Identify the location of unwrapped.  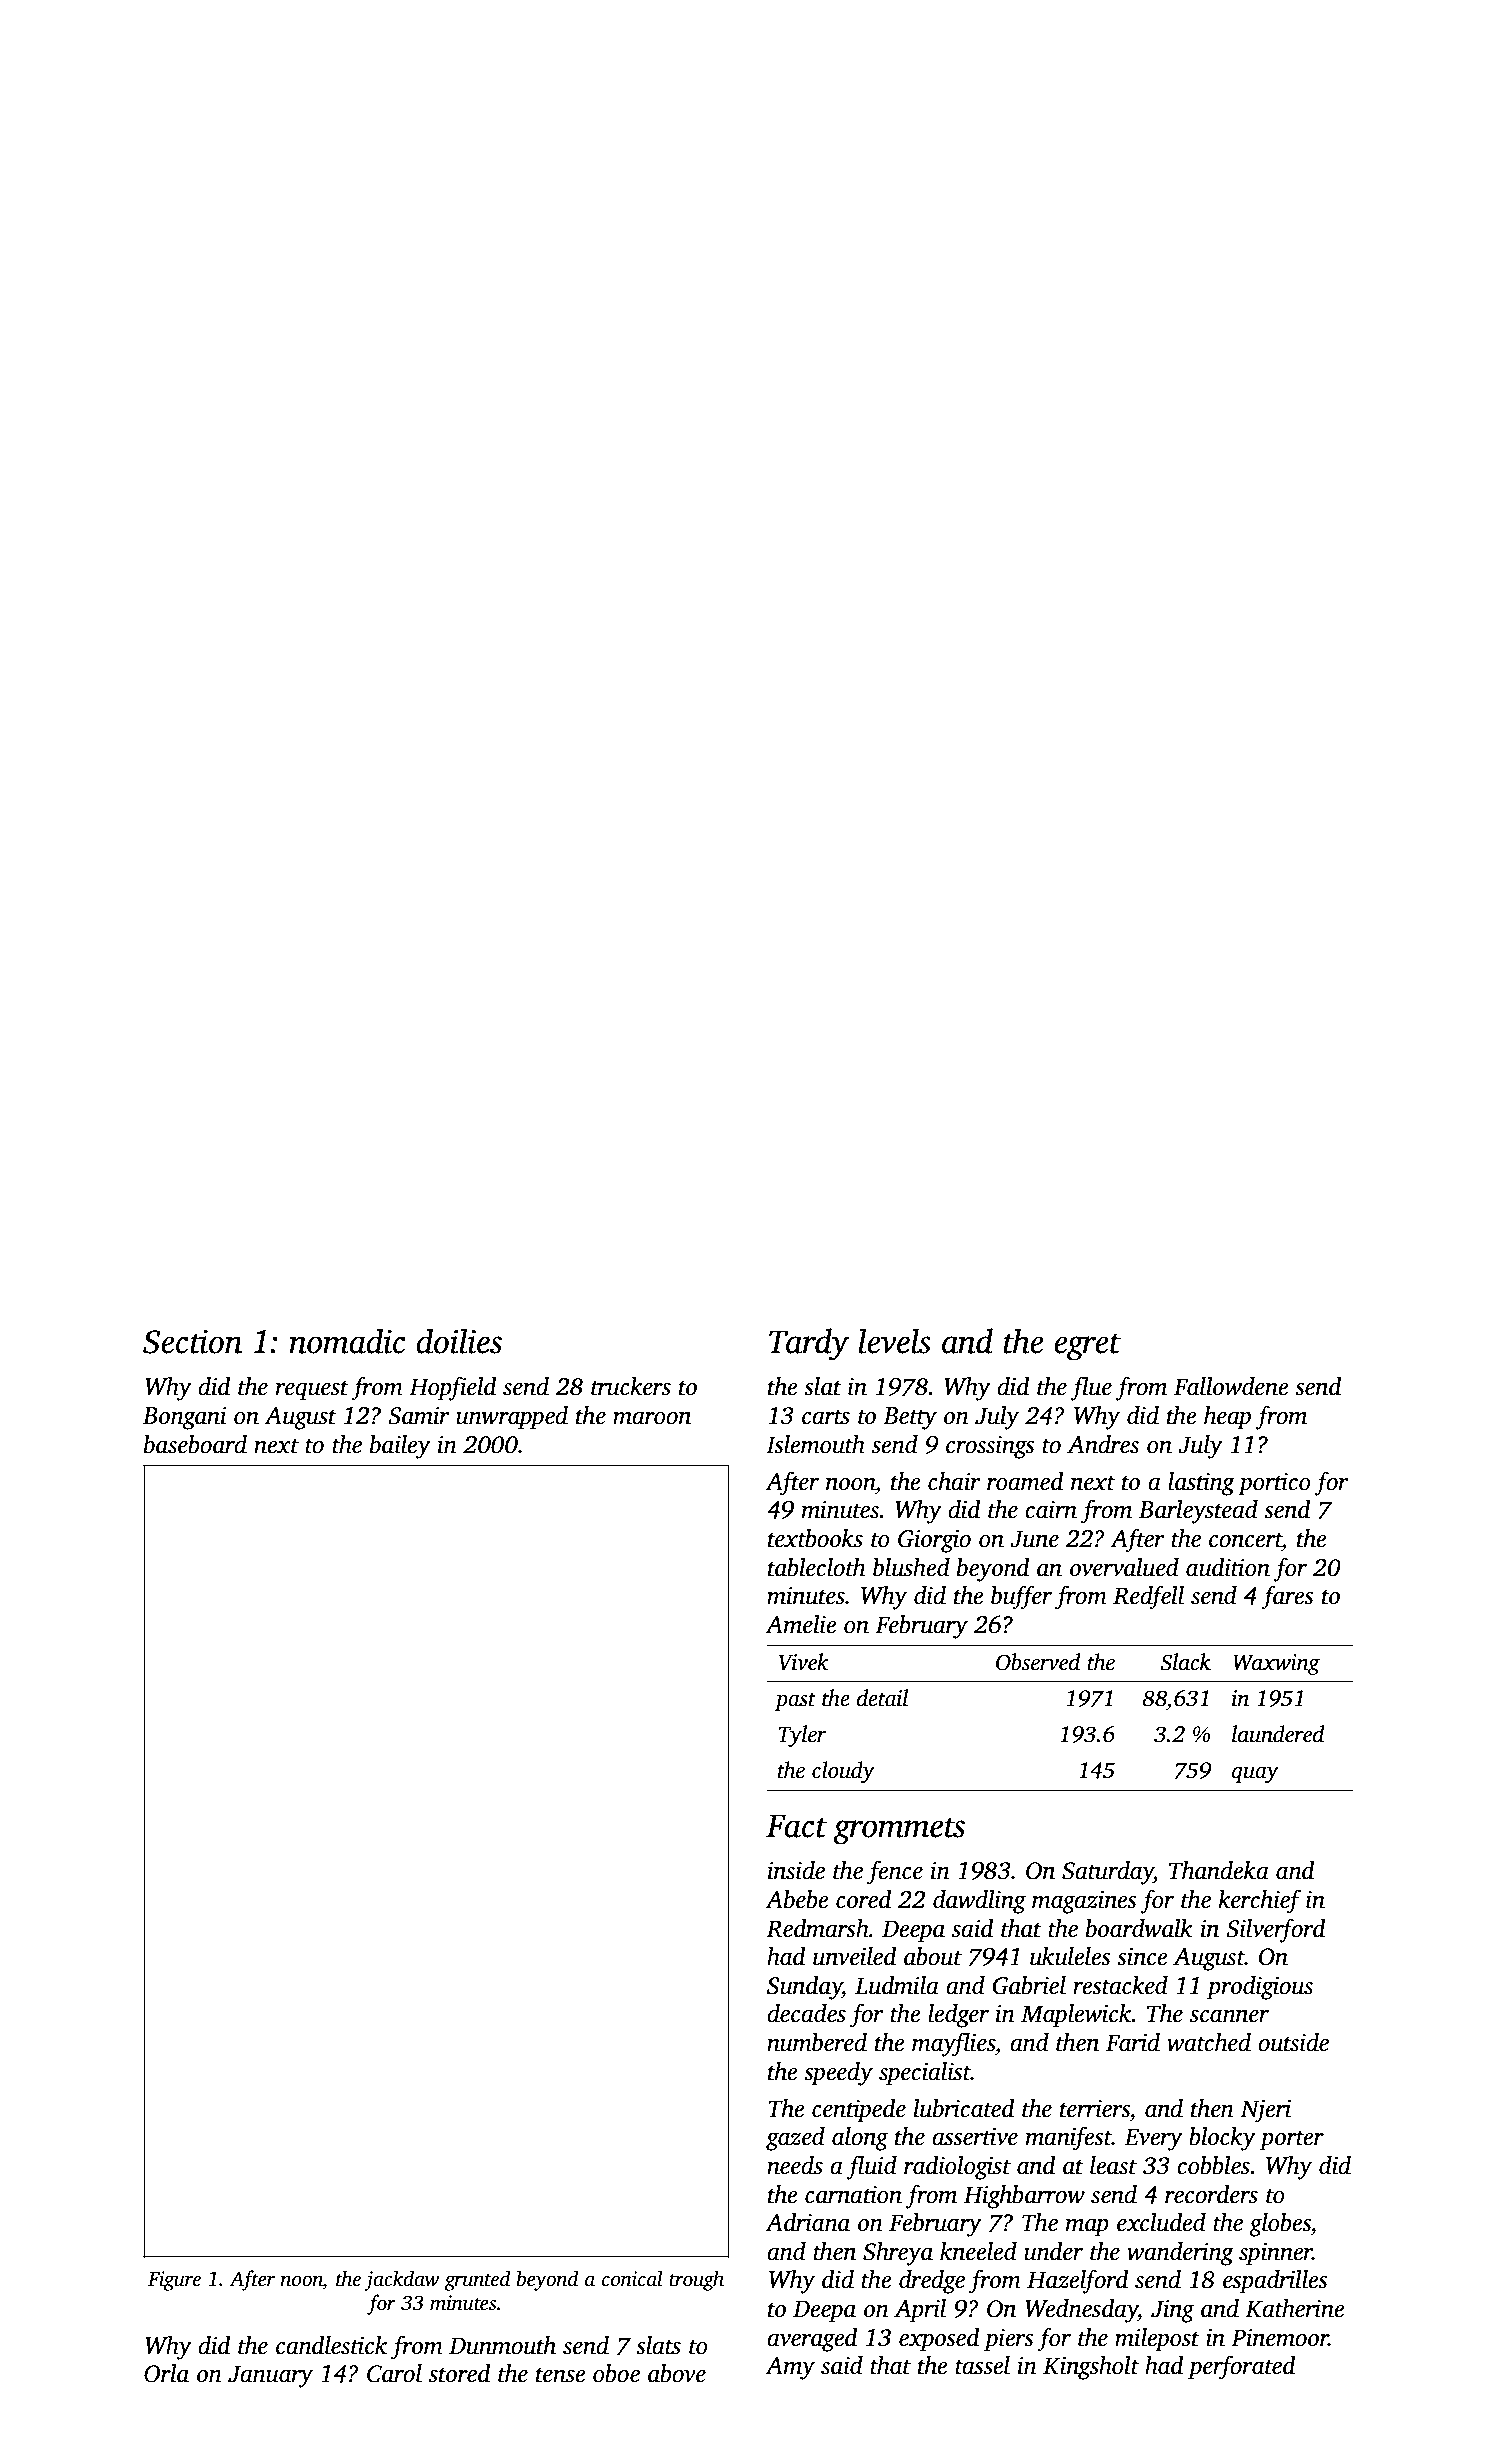
(512, 1418).
